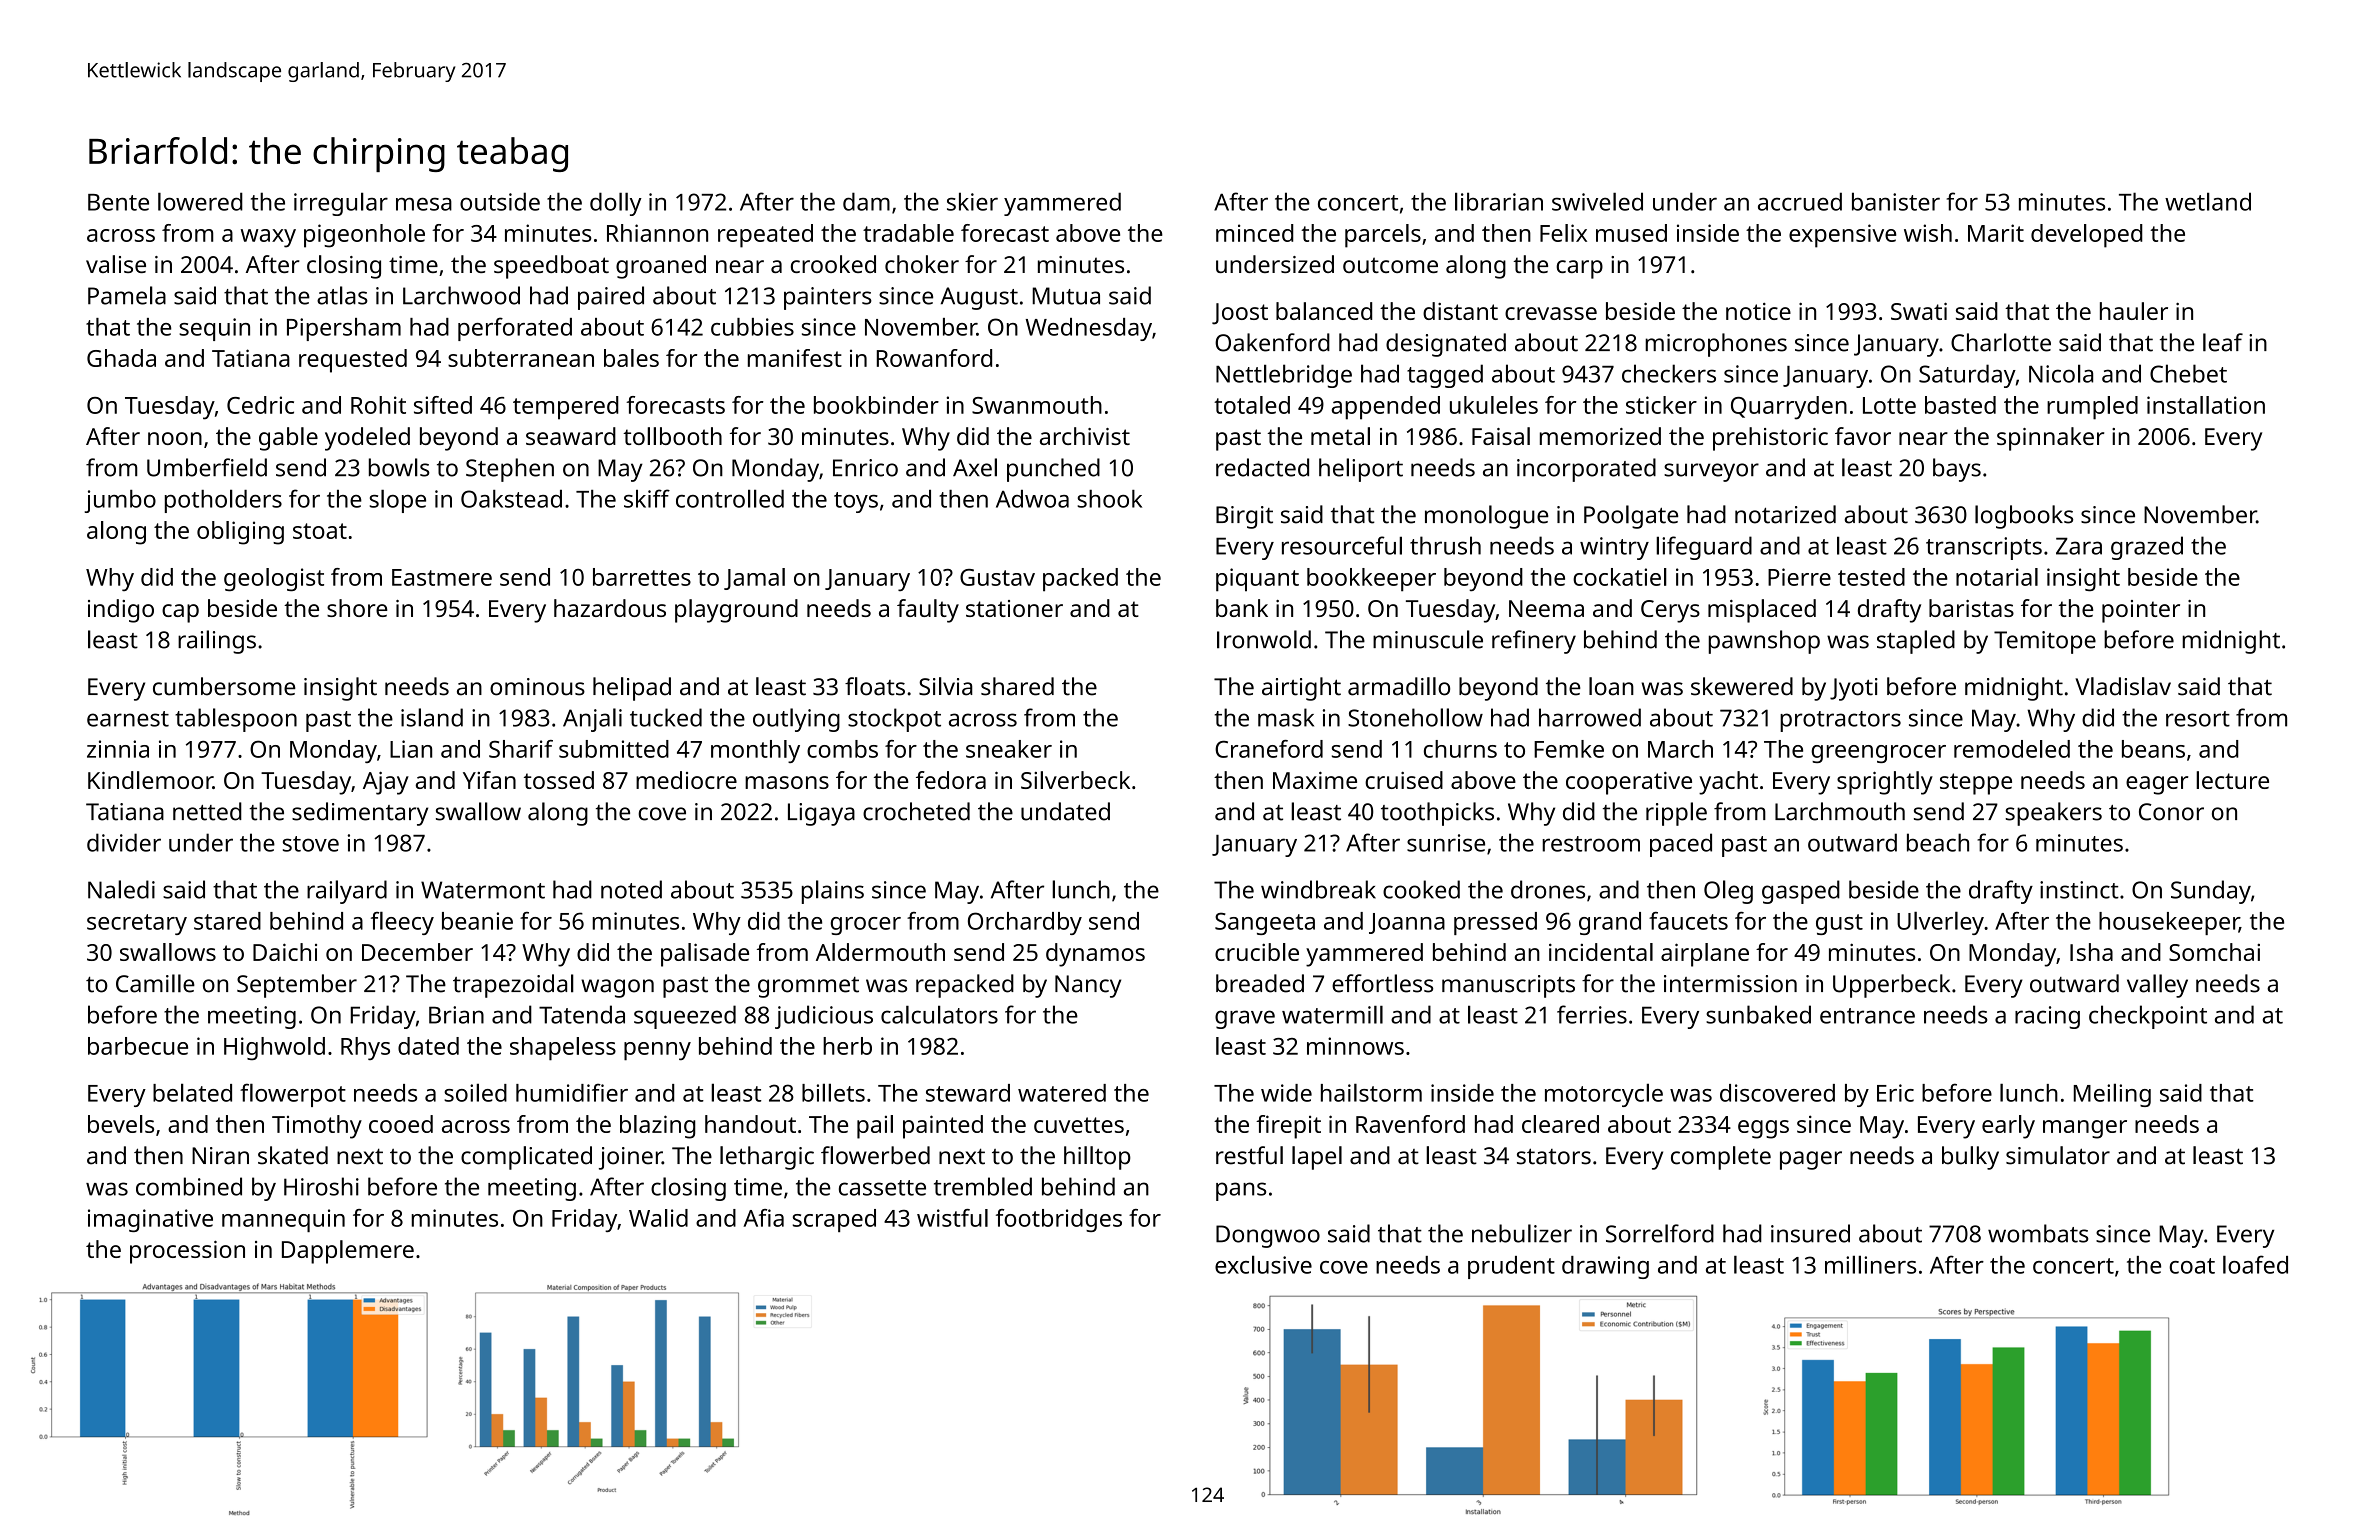 This screenshot has width=2380, height=1540. What do you see at coordinates (1037, 405) in the screenshot?
I see `Swanmouth` at bounding box center [1037, 405].
